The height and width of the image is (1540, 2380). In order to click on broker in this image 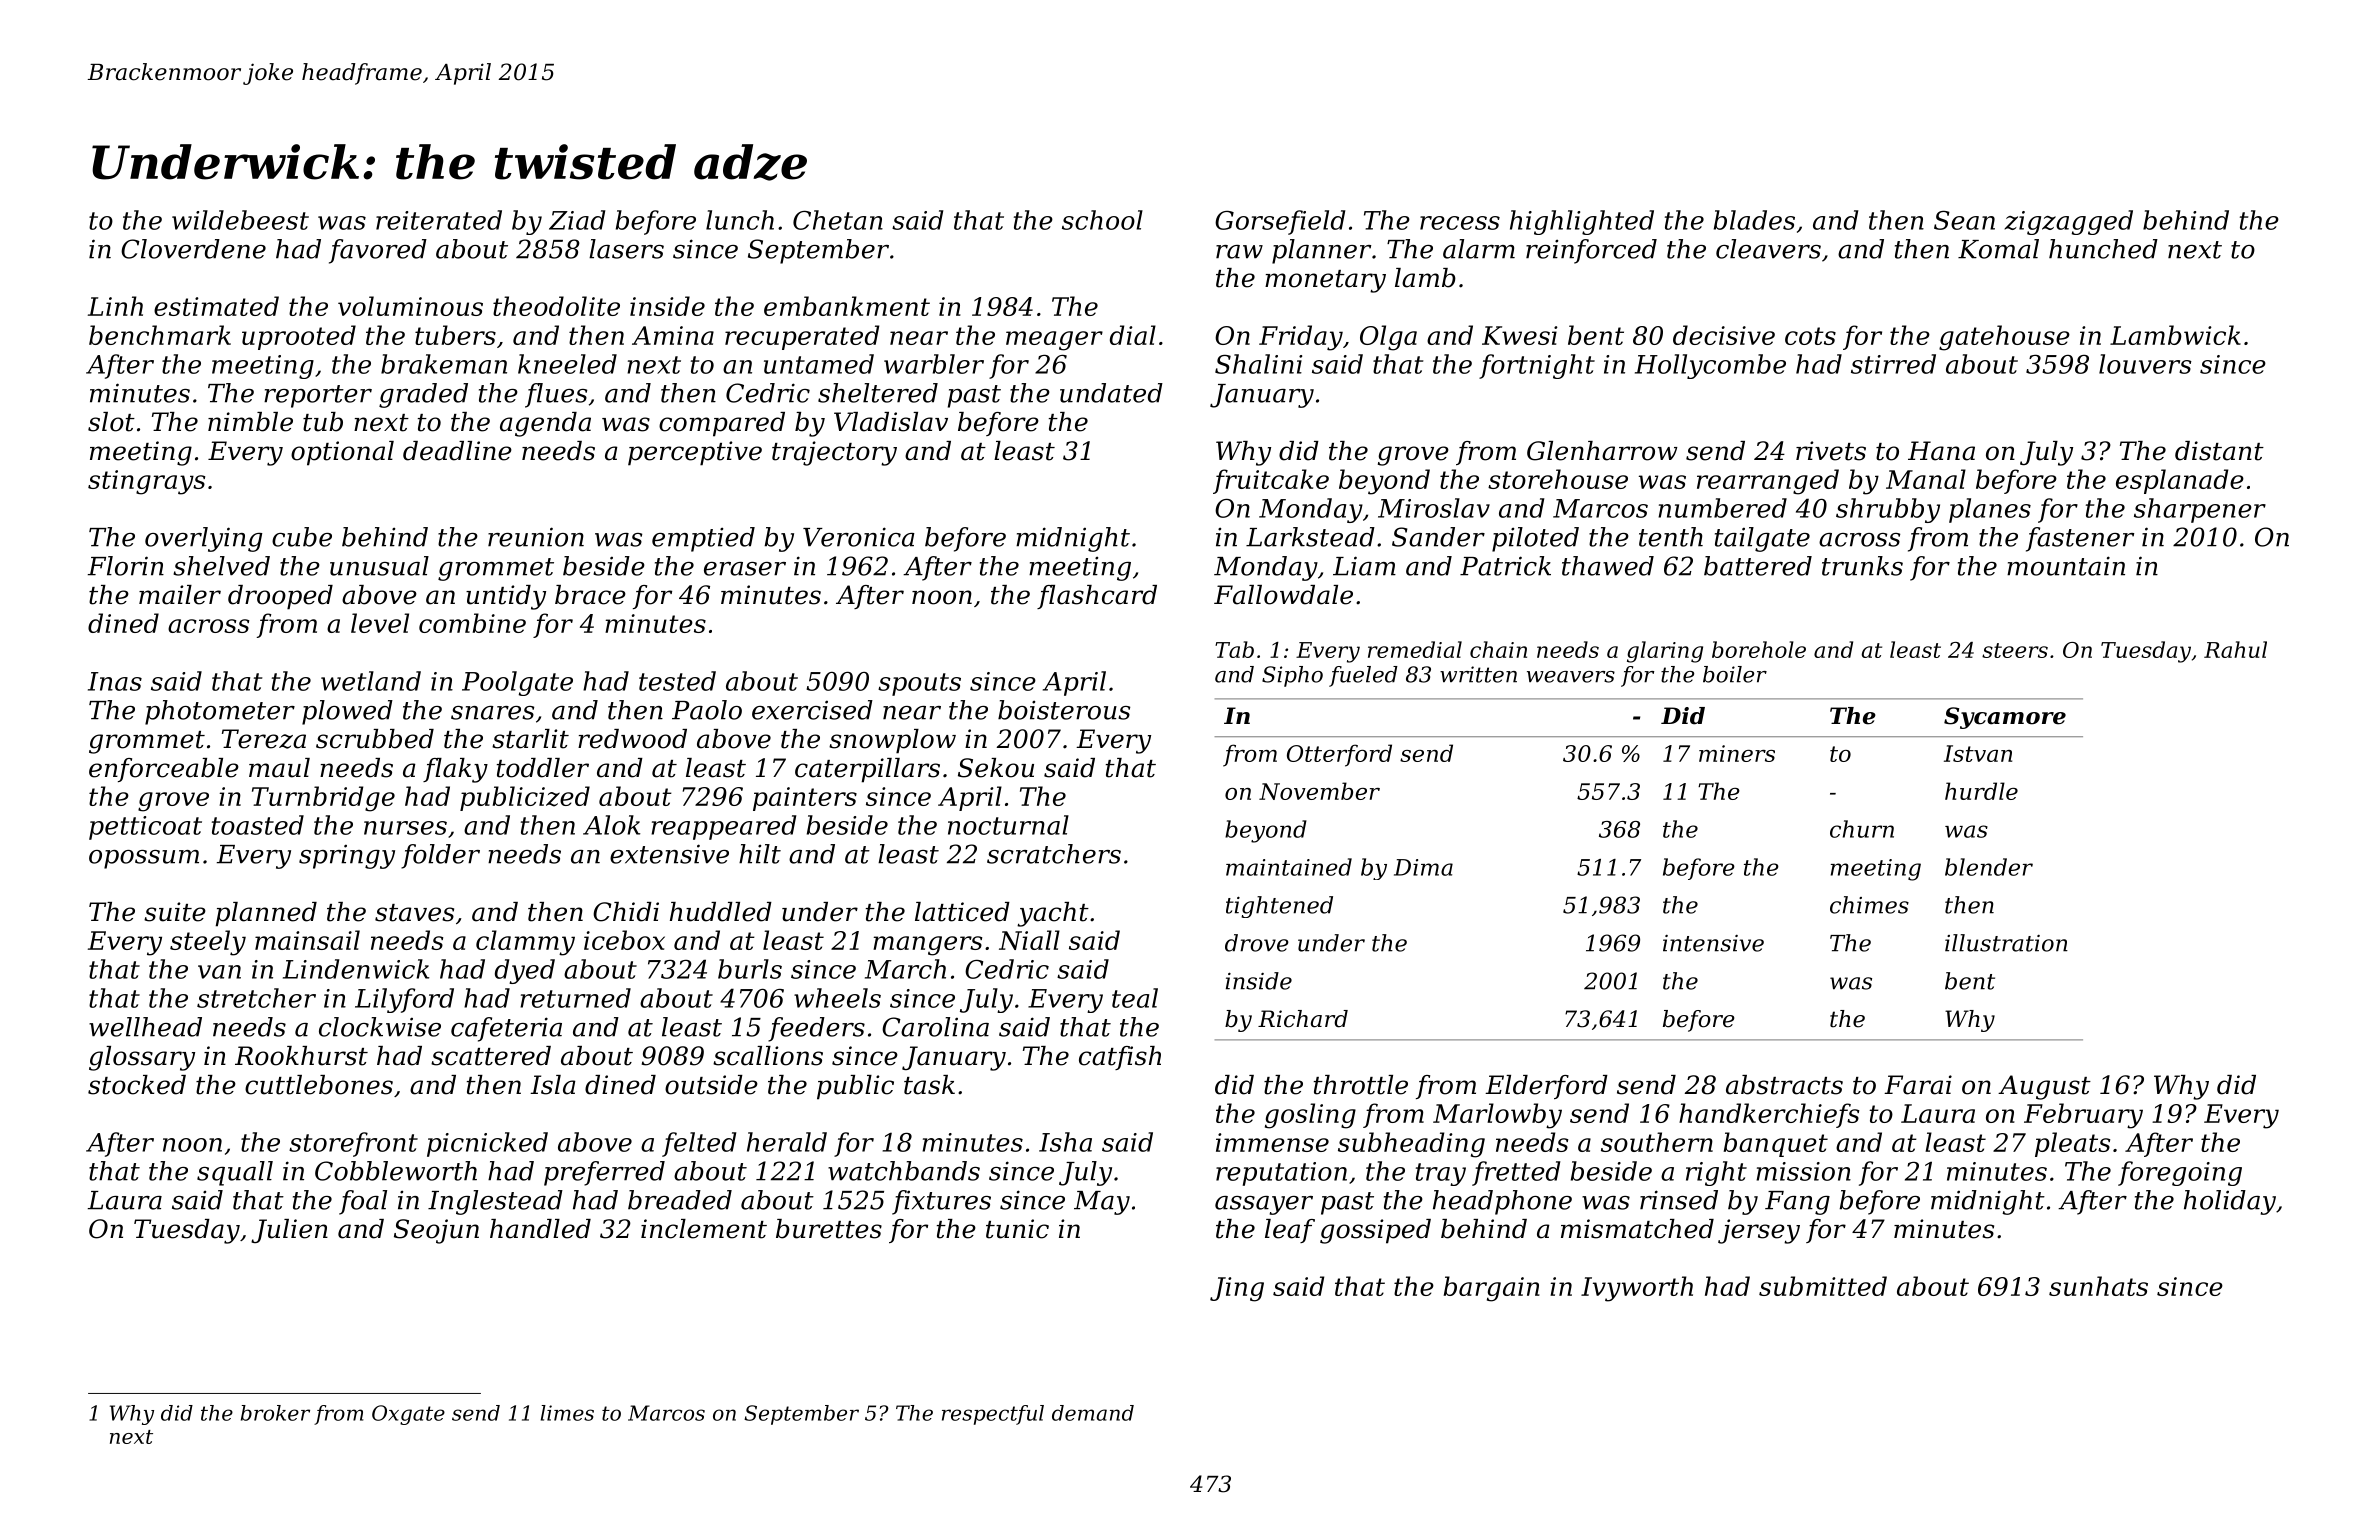, I will do `click(275, 1413)`.
